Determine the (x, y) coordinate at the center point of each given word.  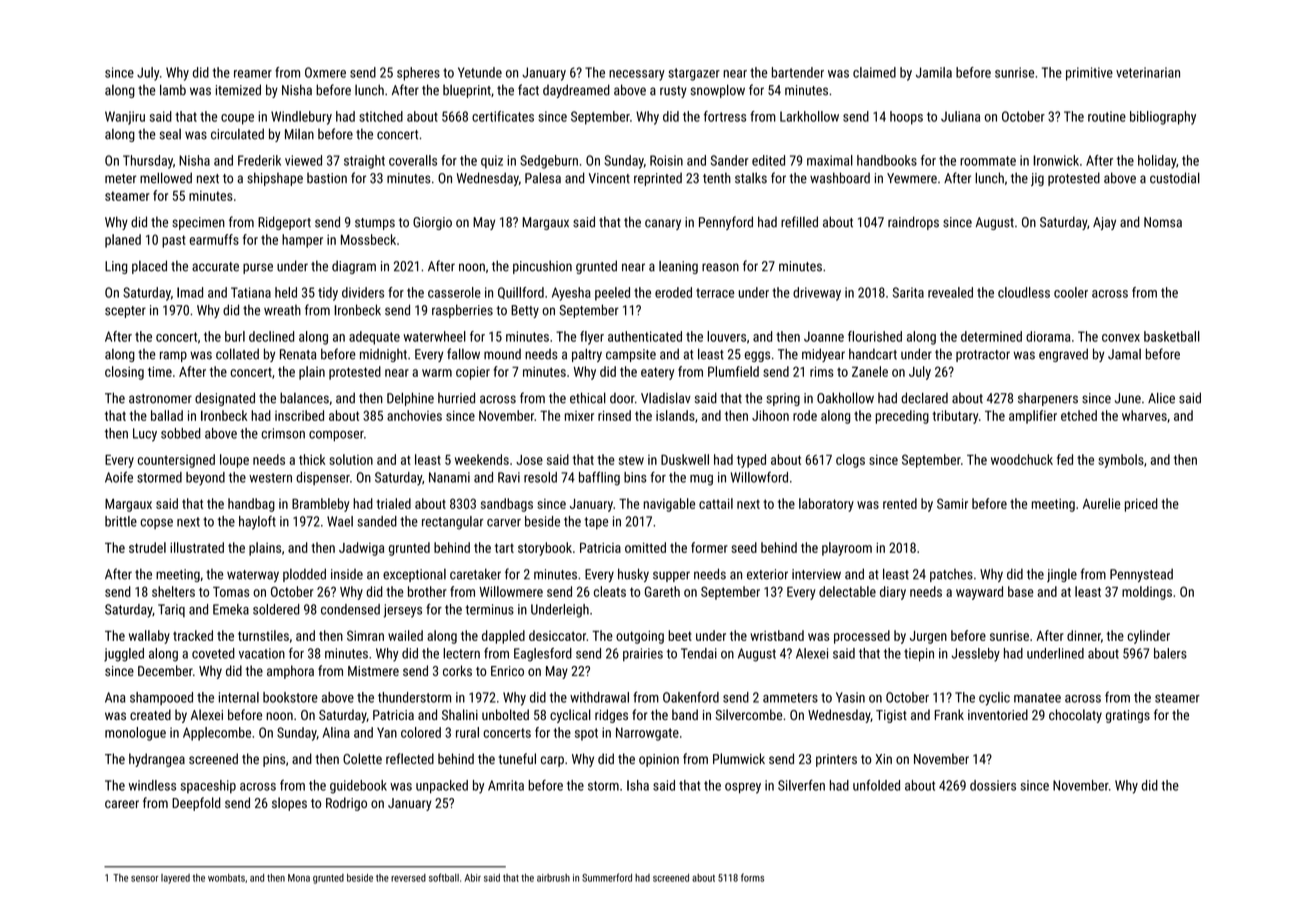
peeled (612, 294)
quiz (492, 162)
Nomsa (1163, 222)
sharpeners (1048, 399)
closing (124, 373)
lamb (173, 90)
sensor (144, 879)
